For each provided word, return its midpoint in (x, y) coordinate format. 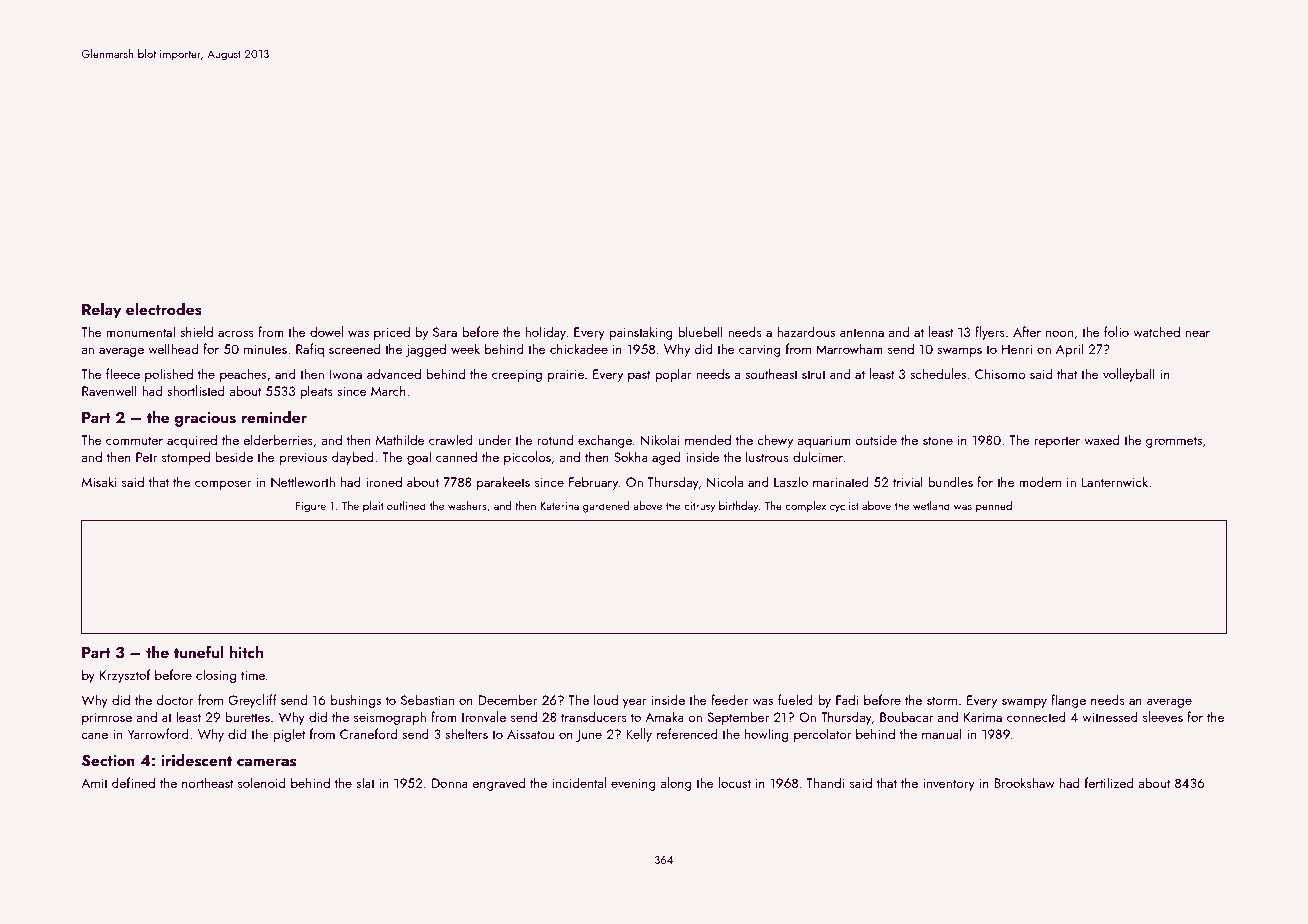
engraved (498, 784)
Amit (94, 783)
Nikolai (660, 439)
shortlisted (195, 390)
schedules (938, 373)
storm (942, 700)
